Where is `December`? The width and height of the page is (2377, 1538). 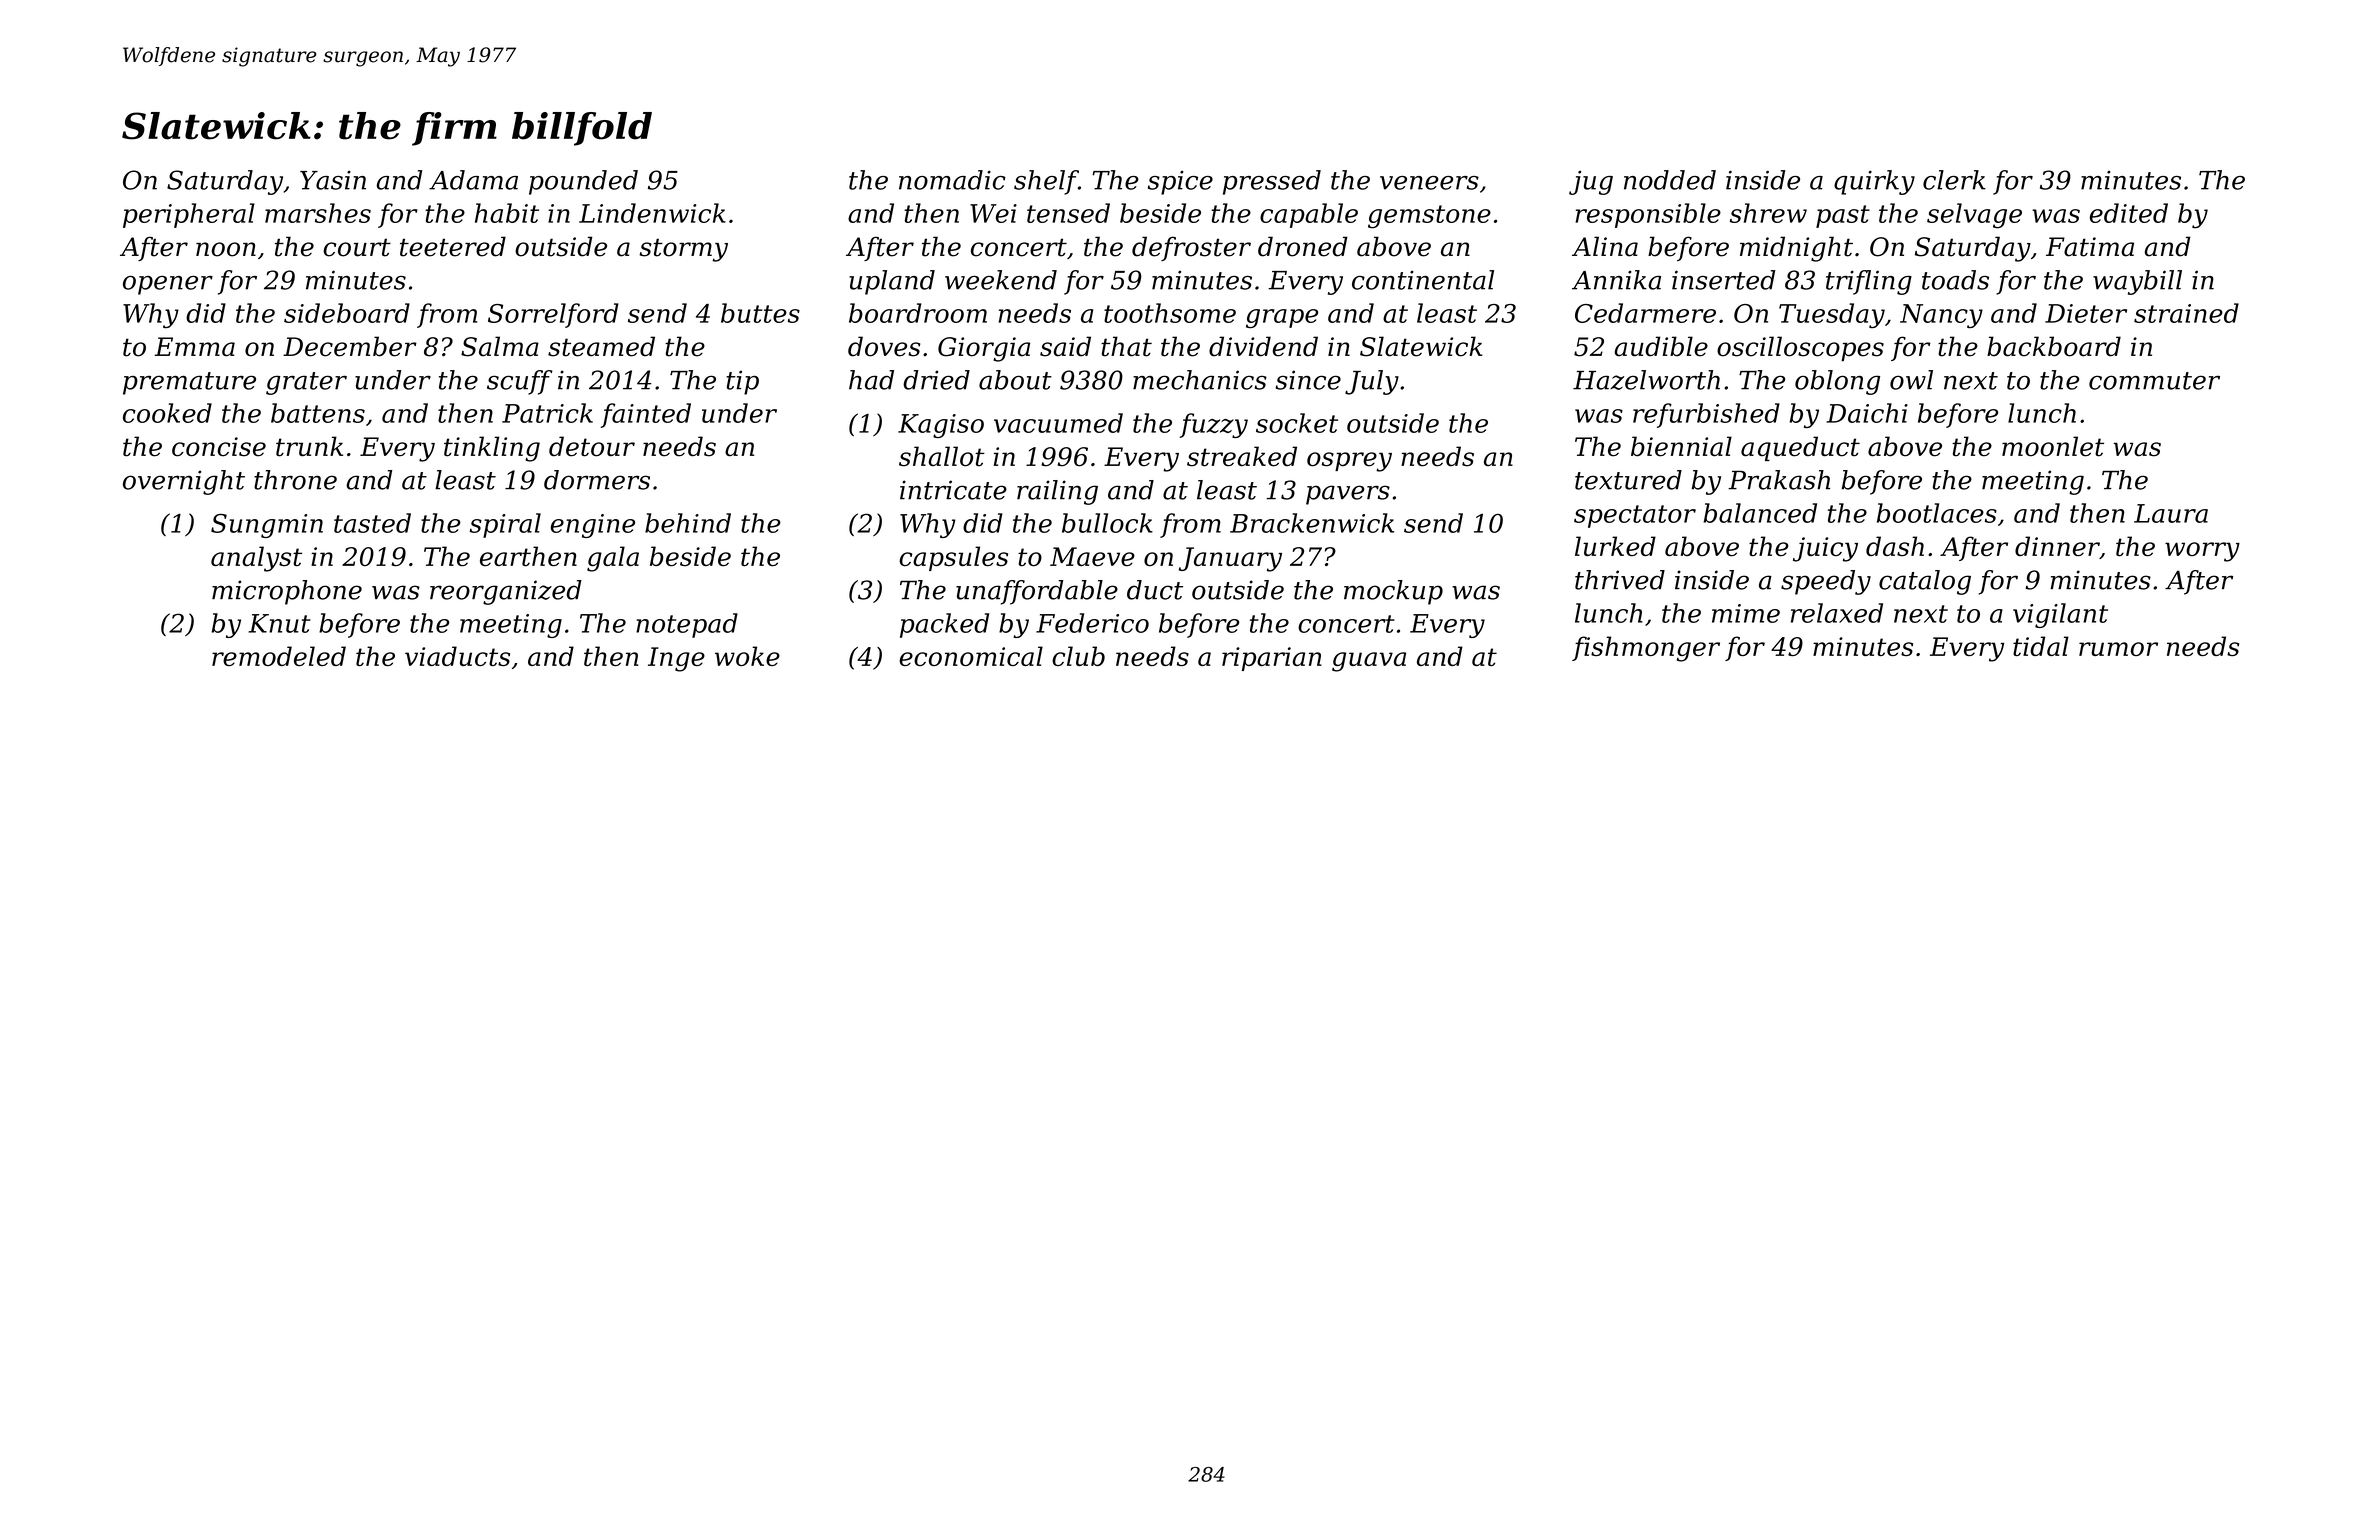 December is located at coordinates (350, 346).
